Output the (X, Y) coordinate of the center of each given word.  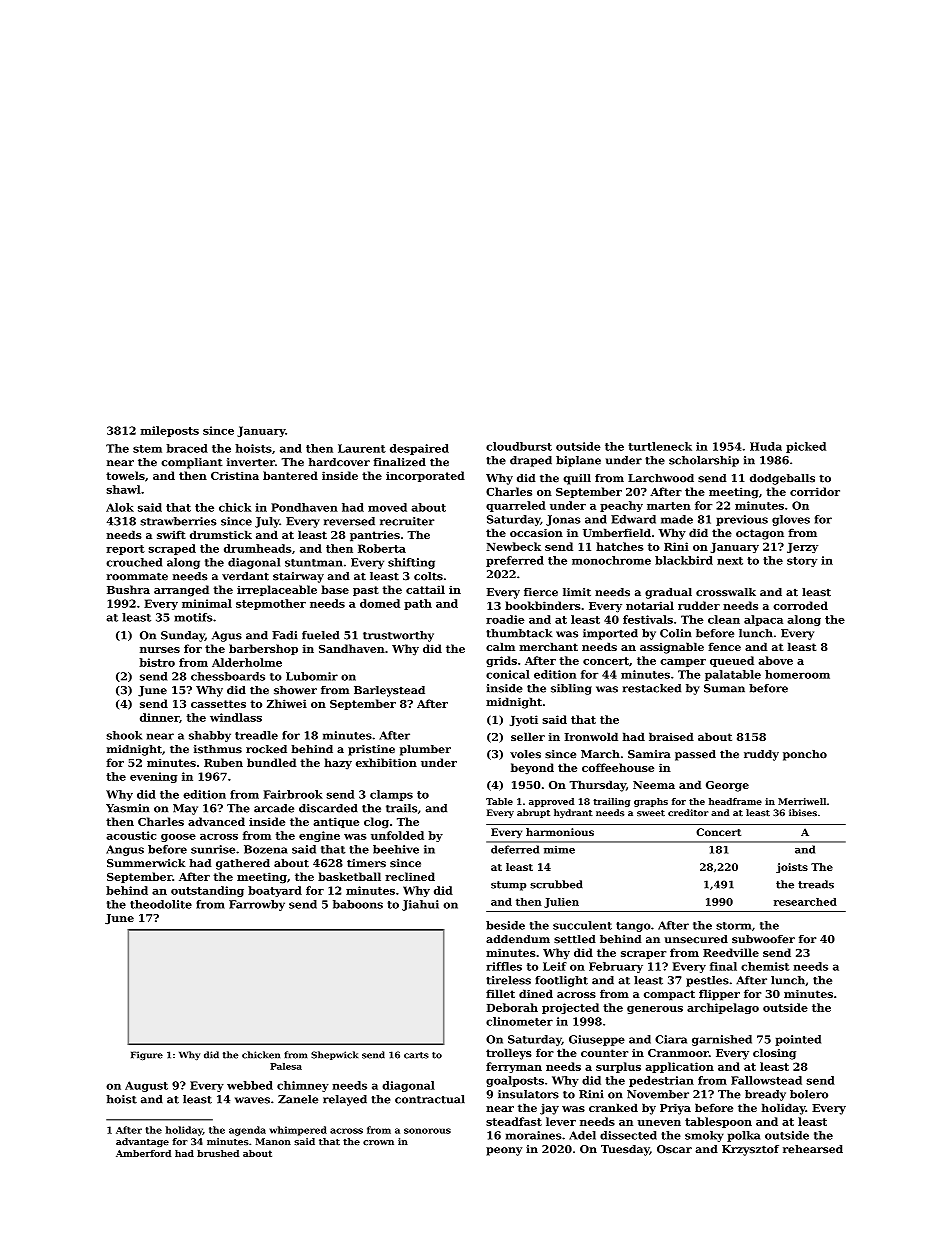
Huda (766, 446)
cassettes (218, 704)
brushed (218, 1153)
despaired (419, 449)
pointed (798, 1040)
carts (416, 1055)
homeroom (797, 674)
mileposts (170, 431)
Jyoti (524, 720)
